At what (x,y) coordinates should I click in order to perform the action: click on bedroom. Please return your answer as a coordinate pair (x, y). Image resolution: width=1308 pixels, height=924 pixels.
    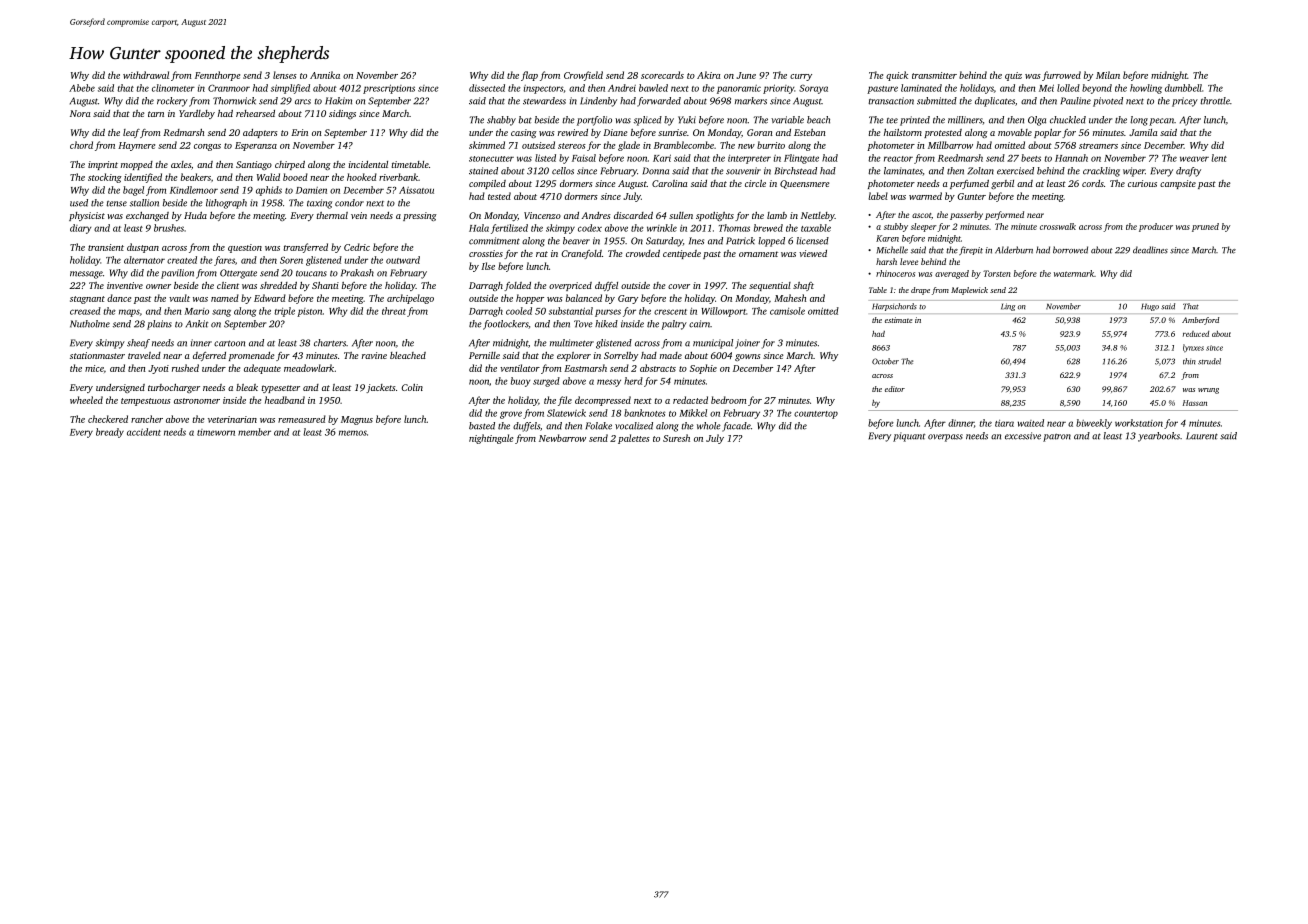
    Looking at the image, I should click on (728, 400).
